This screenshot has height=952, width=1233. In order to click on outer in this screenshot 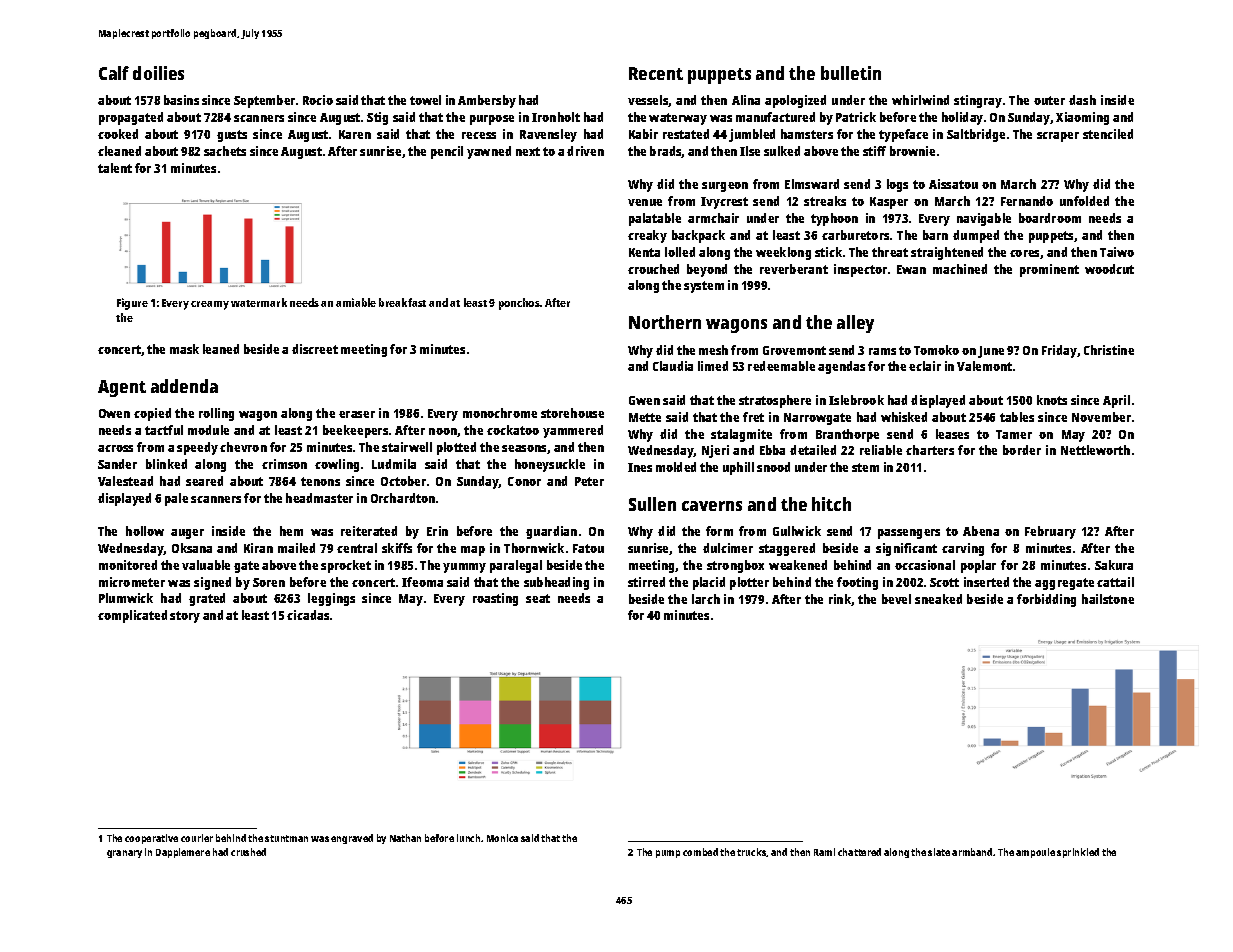, I will do `click(1049, 100)`.
